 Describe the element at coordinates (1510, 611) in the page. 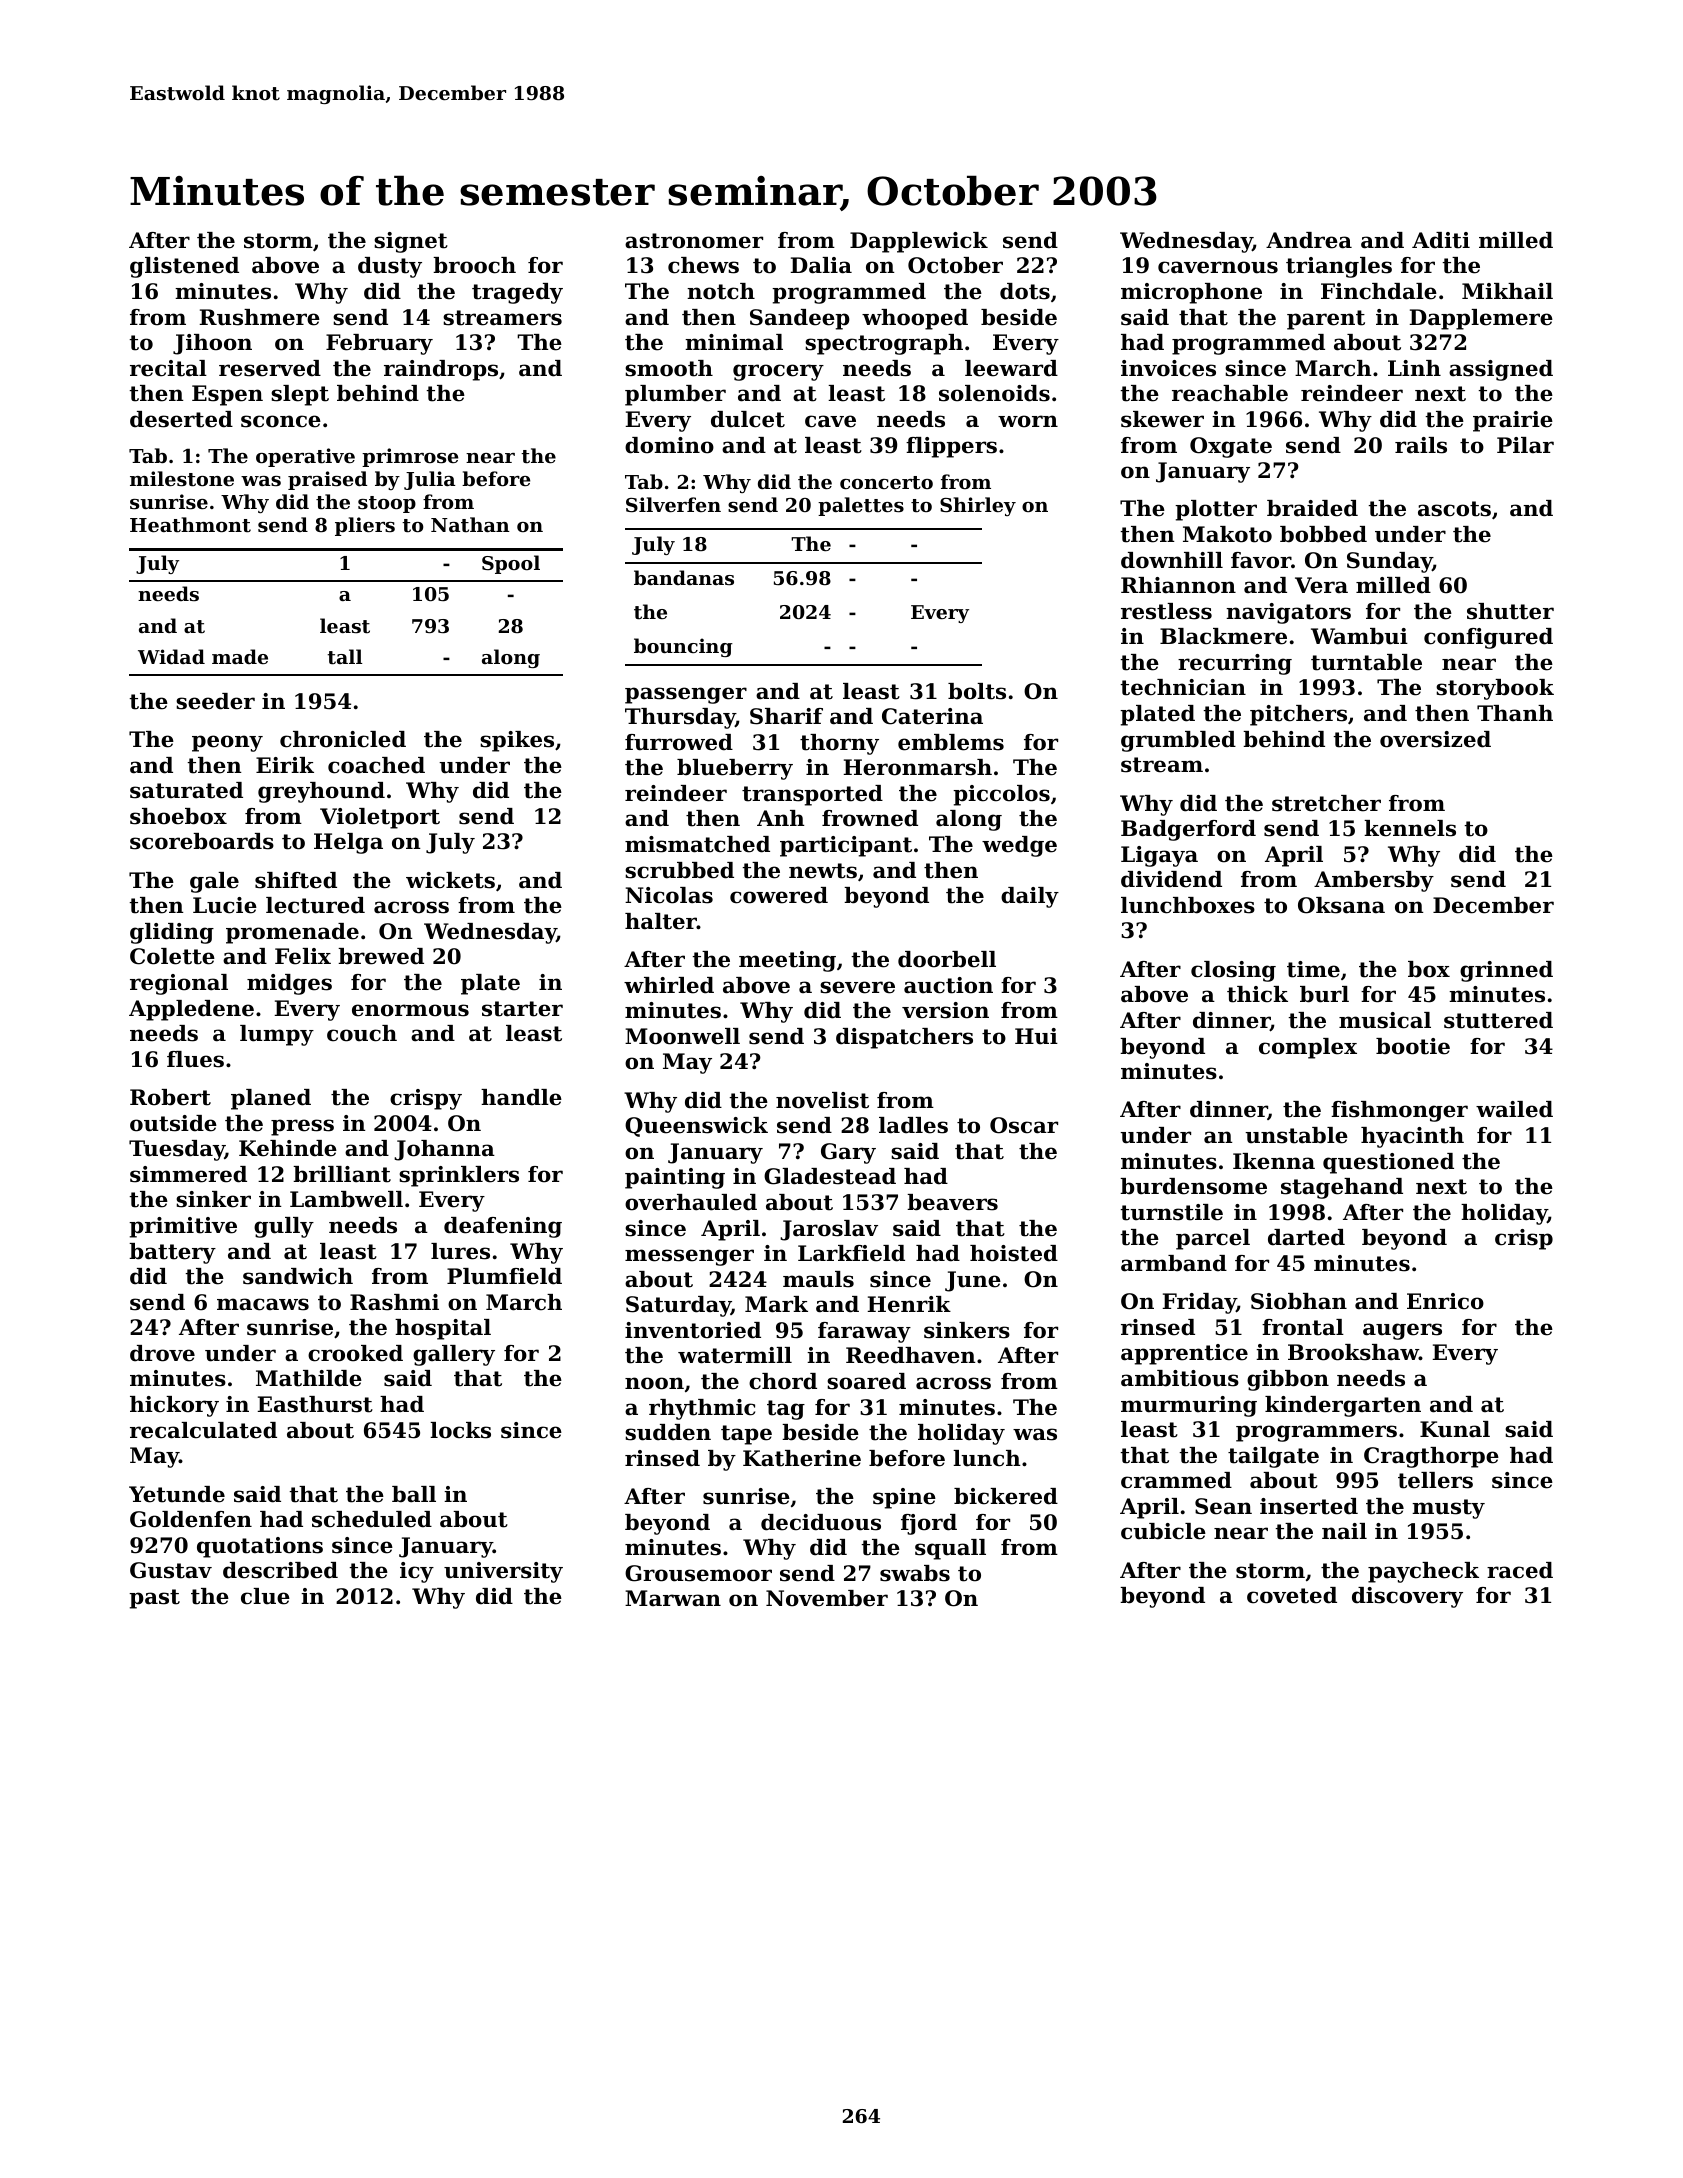

I see `shutter` at that location.
